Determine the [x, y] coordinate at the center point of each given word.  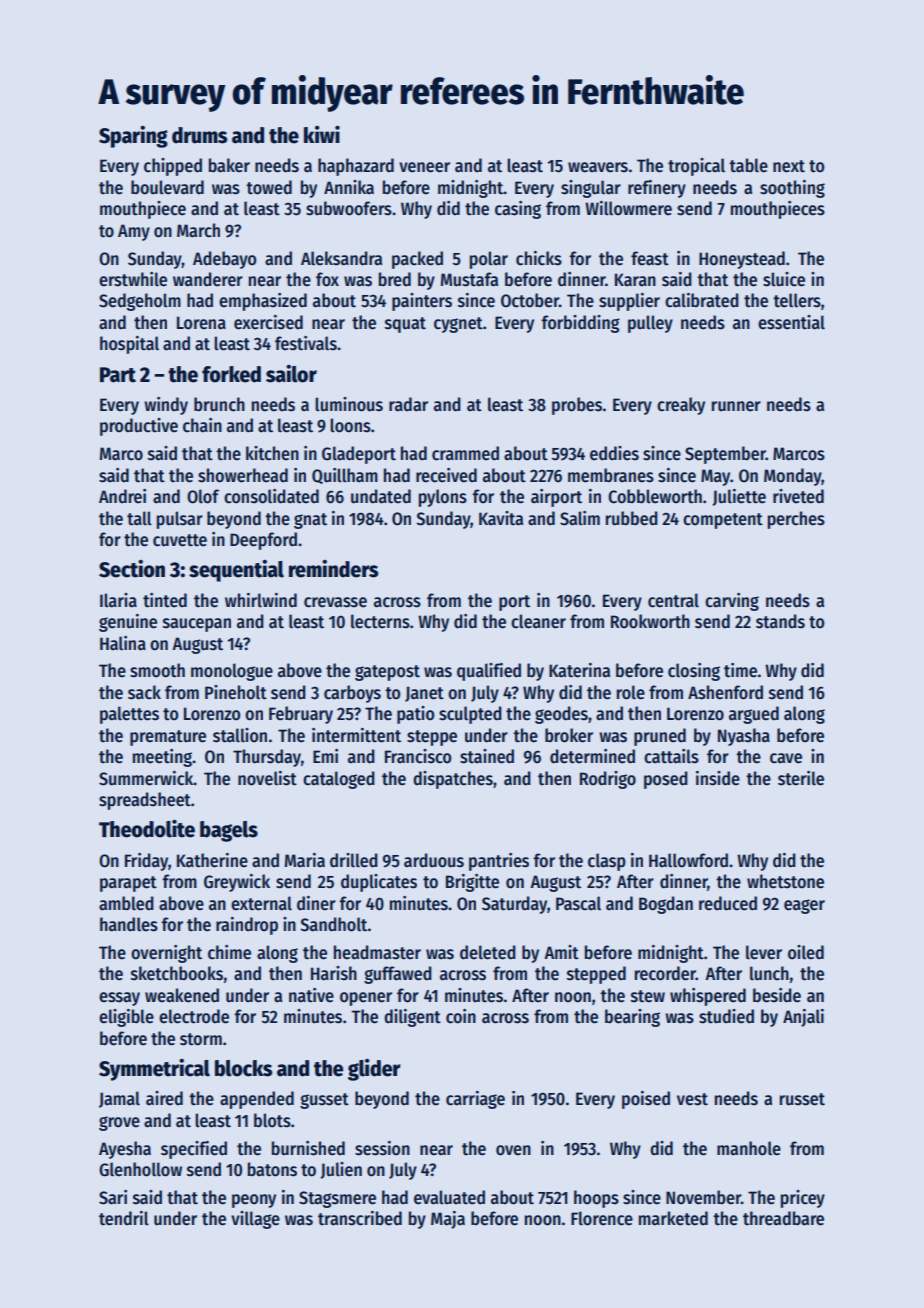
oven [513, 1150]
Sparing [133, 137]
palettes [129, 715]
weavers [598, 167]
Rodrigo [608, 780]
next [789, 166]
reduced [728, 903]
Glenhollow [140, 1169]
